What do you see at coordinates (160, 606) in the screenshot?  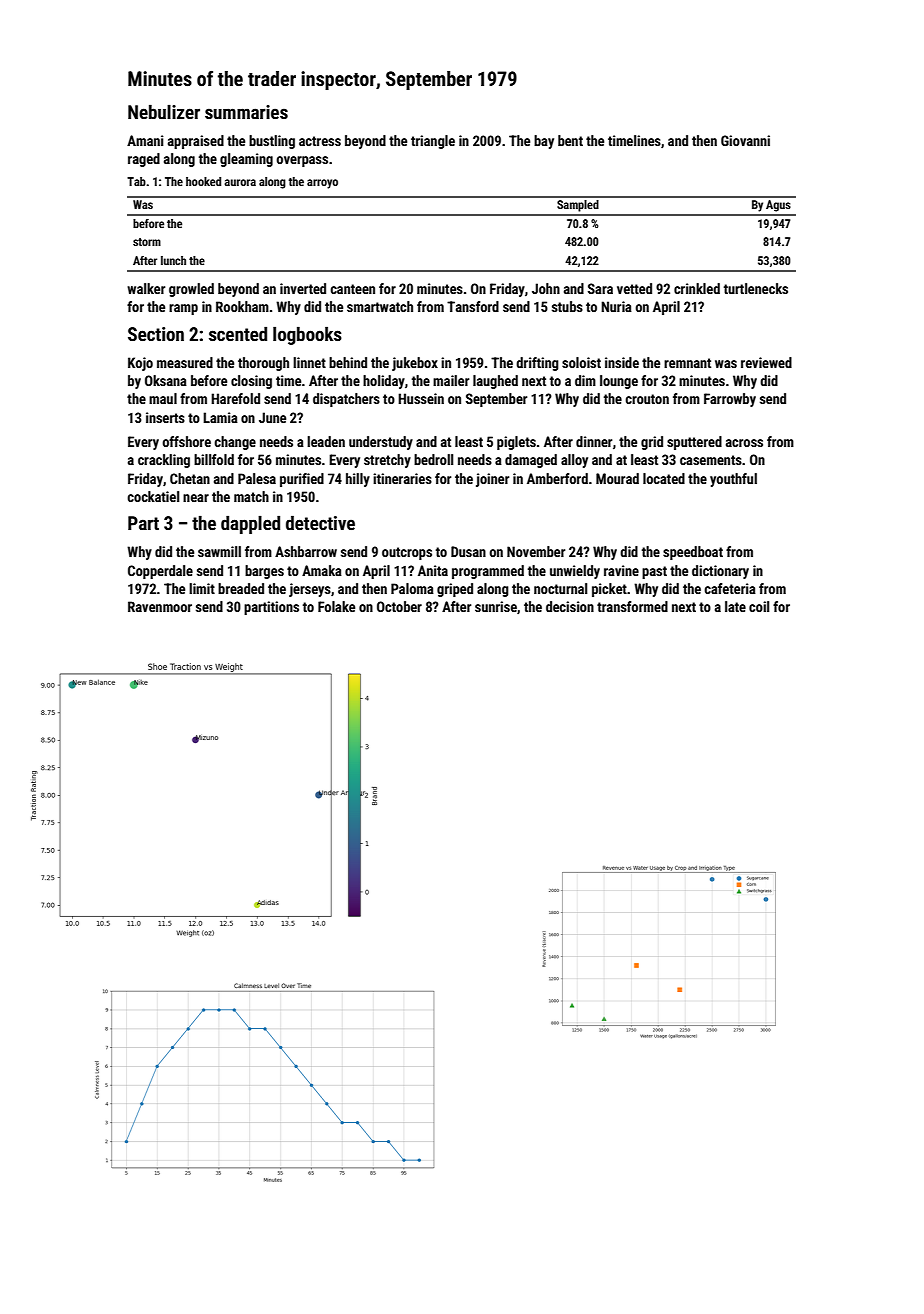 I see `Ravenmoor` at bounding box center [160, 606].
